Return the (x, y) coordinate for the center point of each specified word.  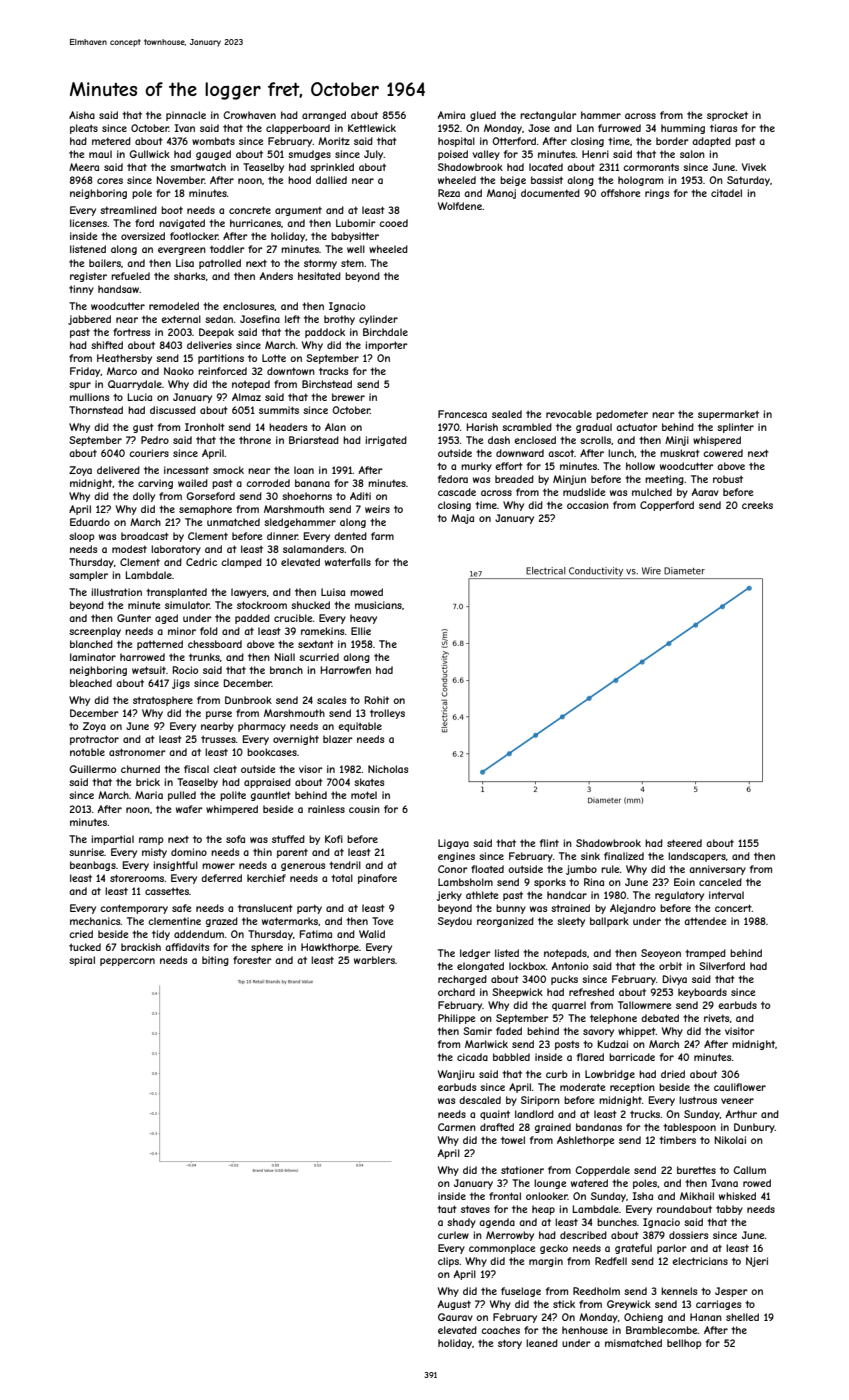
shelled (742, 1317)
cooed (393, 223)
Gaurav (455, 1317)
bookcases (272, 752)
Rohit (377, 700)
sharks (189, 276)
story (510, 1344)
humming (683, 129)
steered (684, 843)
